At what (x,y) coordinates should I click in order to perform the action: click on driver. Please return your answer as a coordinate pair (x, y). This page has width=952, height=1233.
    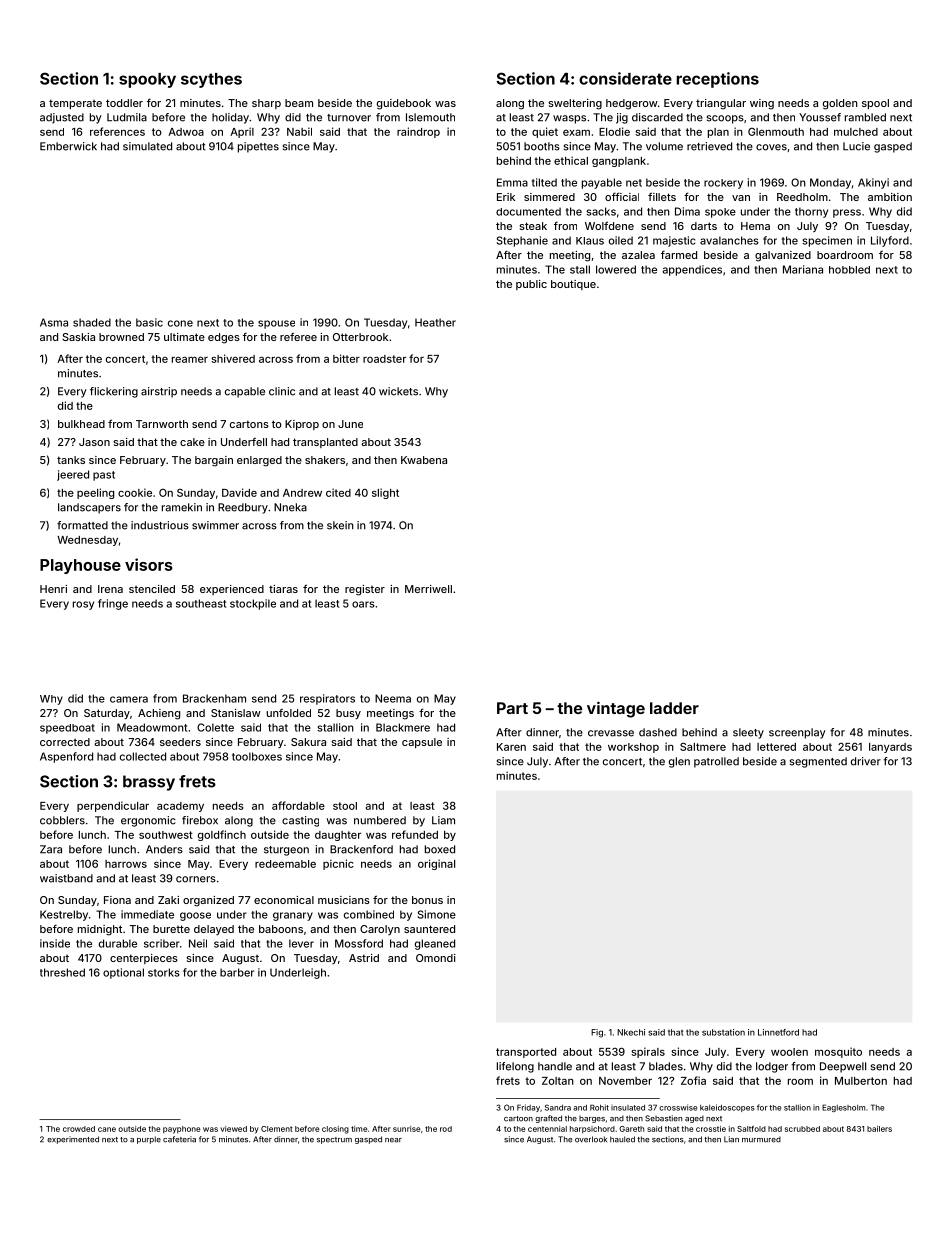
    Looking at the image, I should click on (866, 761).
